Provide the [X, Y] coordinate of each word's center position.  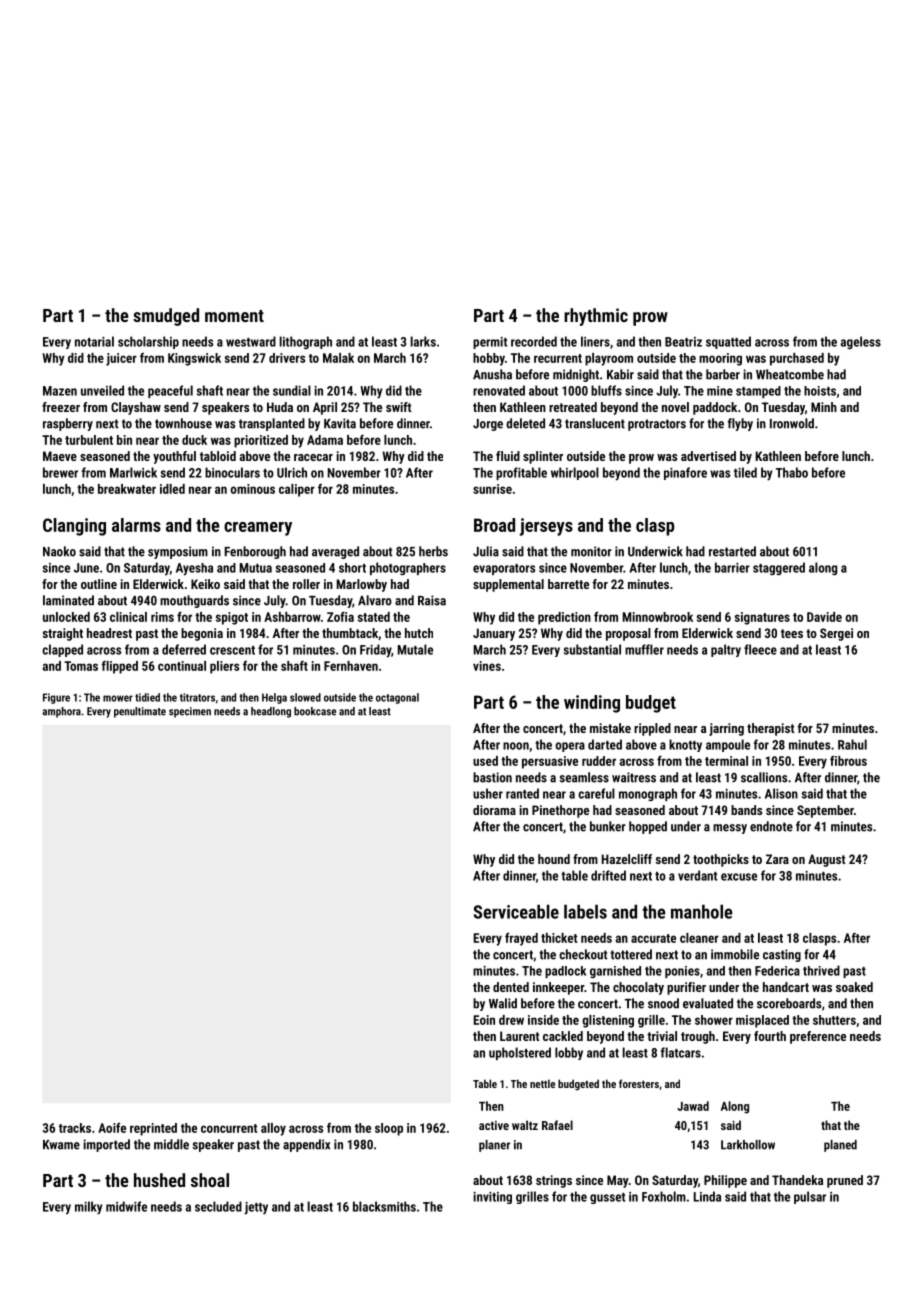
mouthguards [194, 601]
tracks [75, 1128]
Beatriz [683, 342]
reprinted [153, 1129]
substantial [592, 649]
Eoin [484, 1020]
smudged [166, 317]
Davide [824, 617]
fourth [770, 1036]
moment [234, 316]
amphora [61, 712]
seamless [584, 777]
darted [605, 744]
